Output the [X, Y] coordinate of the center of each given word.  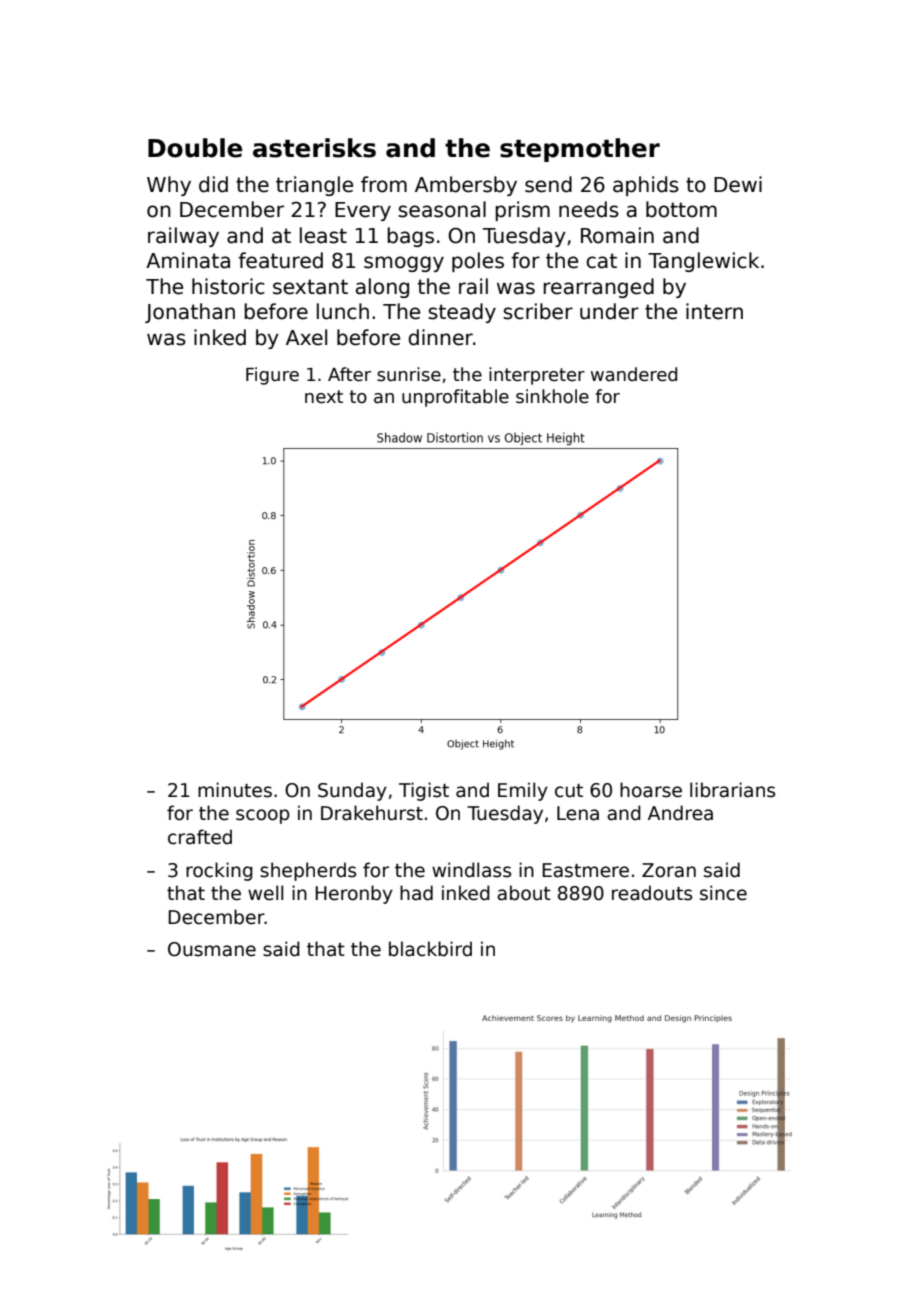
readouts [652, 893]
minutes [235, 790]
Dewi [738, 184]
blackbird [430, 949]
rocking [219, 871]
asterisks [314, 148]
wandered [634, 374]
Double [195, 148]
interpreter [537, 376]
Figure [272, 376]
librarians [732, 790]
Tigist [424, 791]
